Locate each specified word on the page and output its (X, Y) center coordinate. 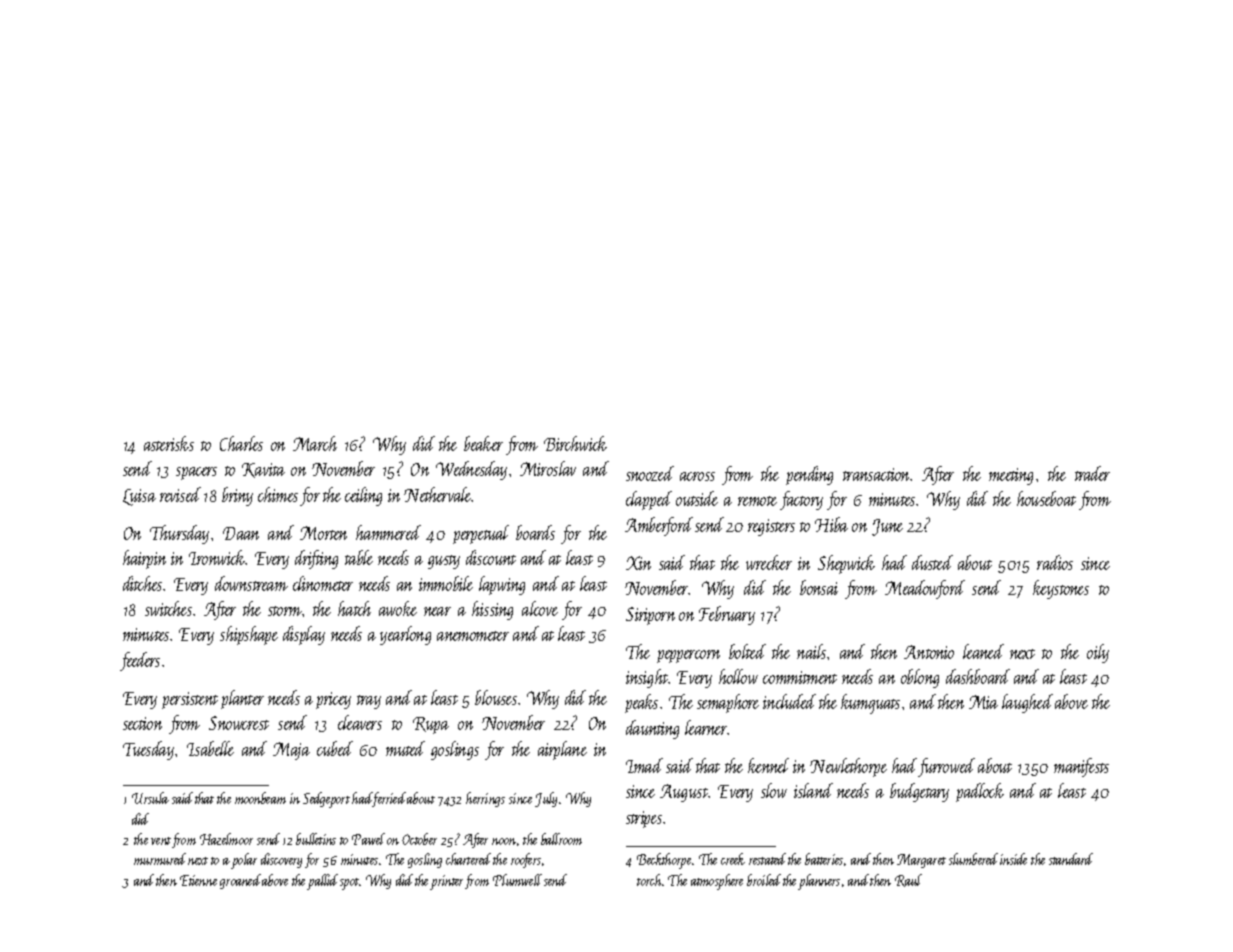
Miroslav (548, 468)
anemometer (473, 636)
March (315, 443)
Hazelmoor (226, 839)
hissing (492, 610)
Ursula (150, 798)
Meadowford (925, 589)
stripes (644, 819)
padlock (980, 792)
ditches (142, 583)
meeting (1011, 476)
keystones (1061, 589)
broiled (764, 880)
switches (168, 608)
